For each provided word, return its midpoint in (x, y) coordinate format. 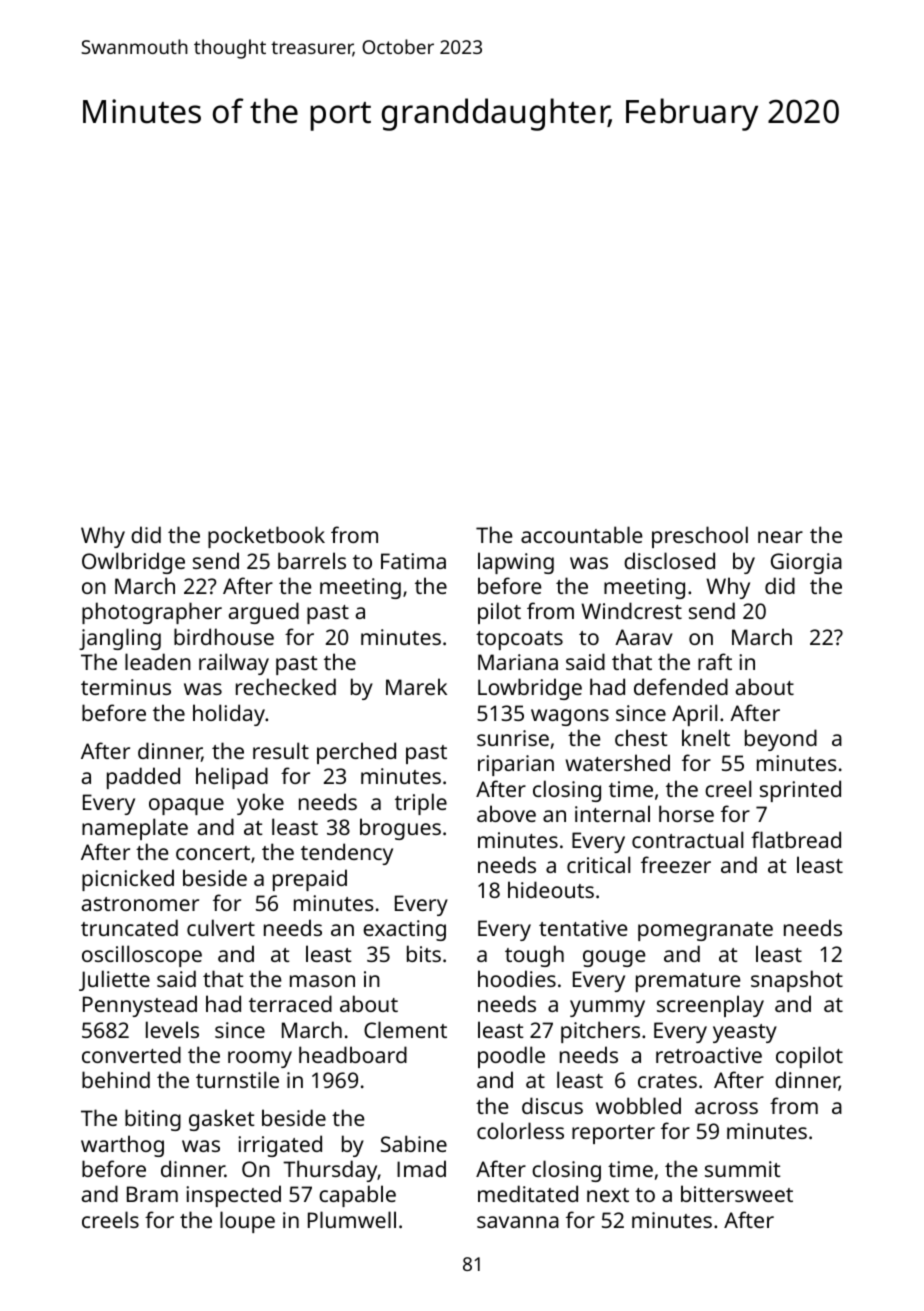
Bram (152, 1194)
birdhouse (224, 636)
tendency (347, 854)
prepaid (310, 880)
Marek (416, 686)
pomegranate (705, 931)
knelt (706, 737)
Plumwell (352, 1219)
